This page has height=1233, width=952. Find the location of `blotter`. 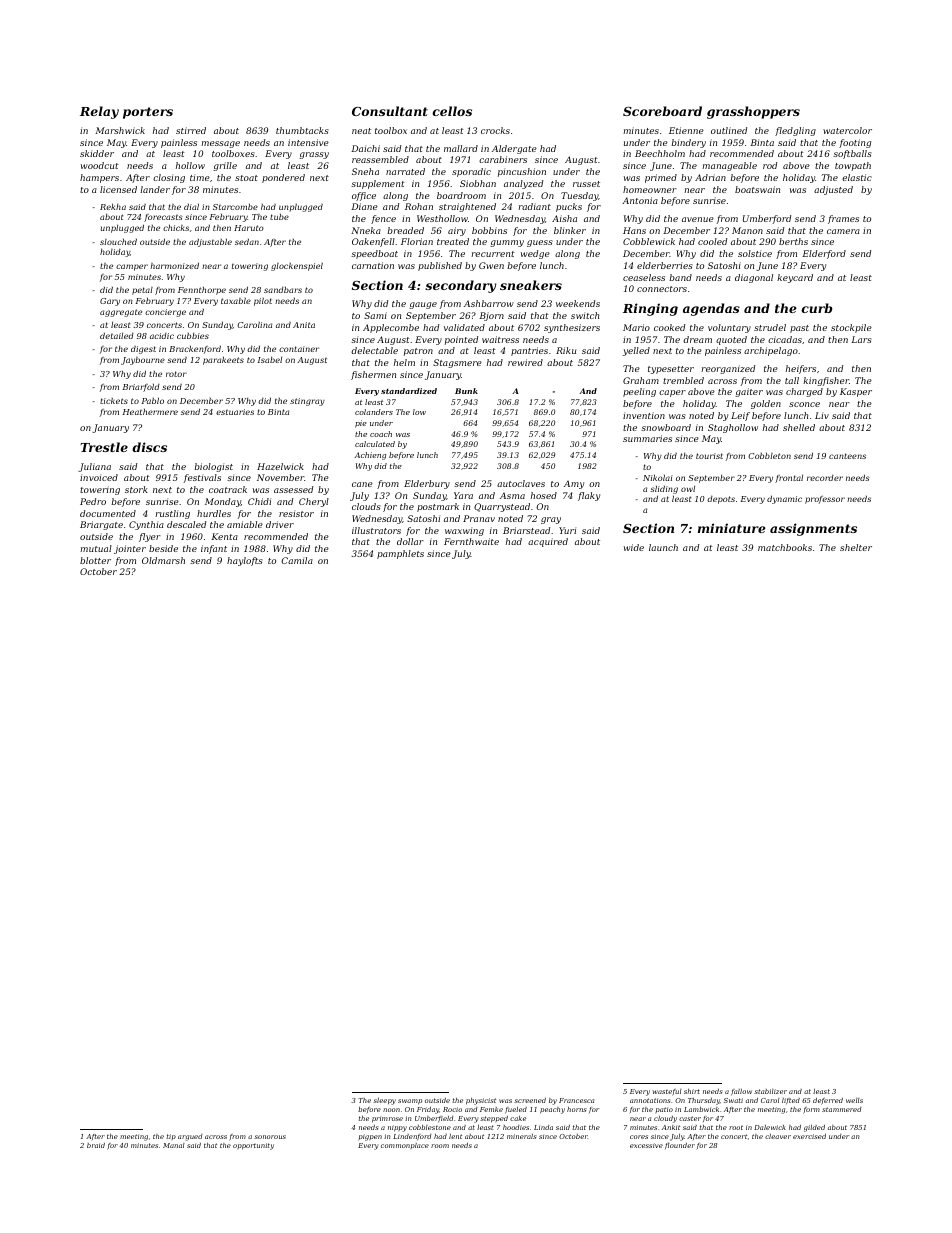

blotter is located at coordinates (95, 560).
